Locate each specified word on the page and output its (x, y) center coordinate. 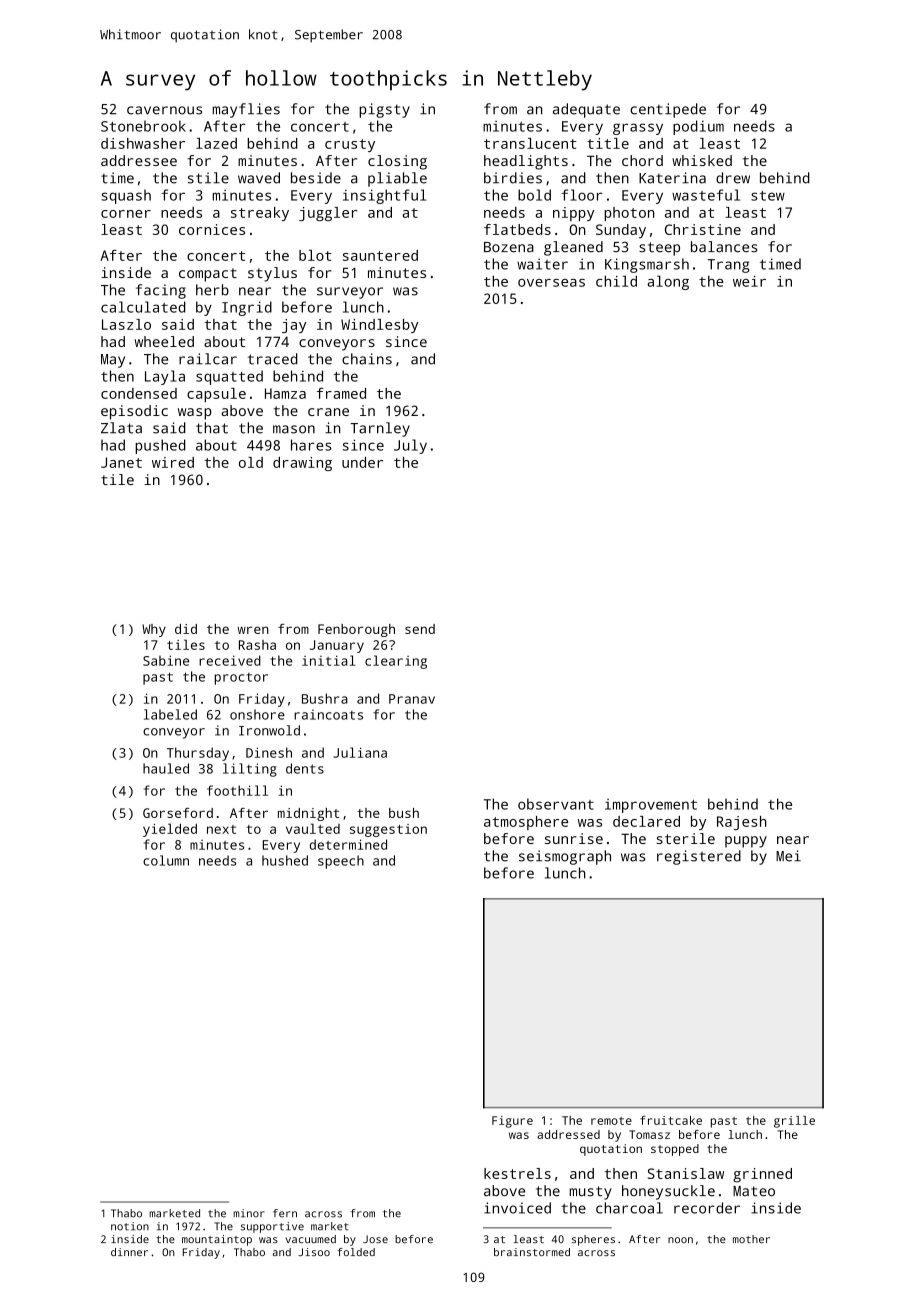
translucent (530, 143)
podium (698, 127)
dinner (129, 1252)
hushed (285, 860)
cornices (212, 229)
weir (749, 281)
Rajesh (741, 823)
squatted (229, 377)
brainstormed (532, 1252)
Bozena (509, 247)
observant (556, 804)
